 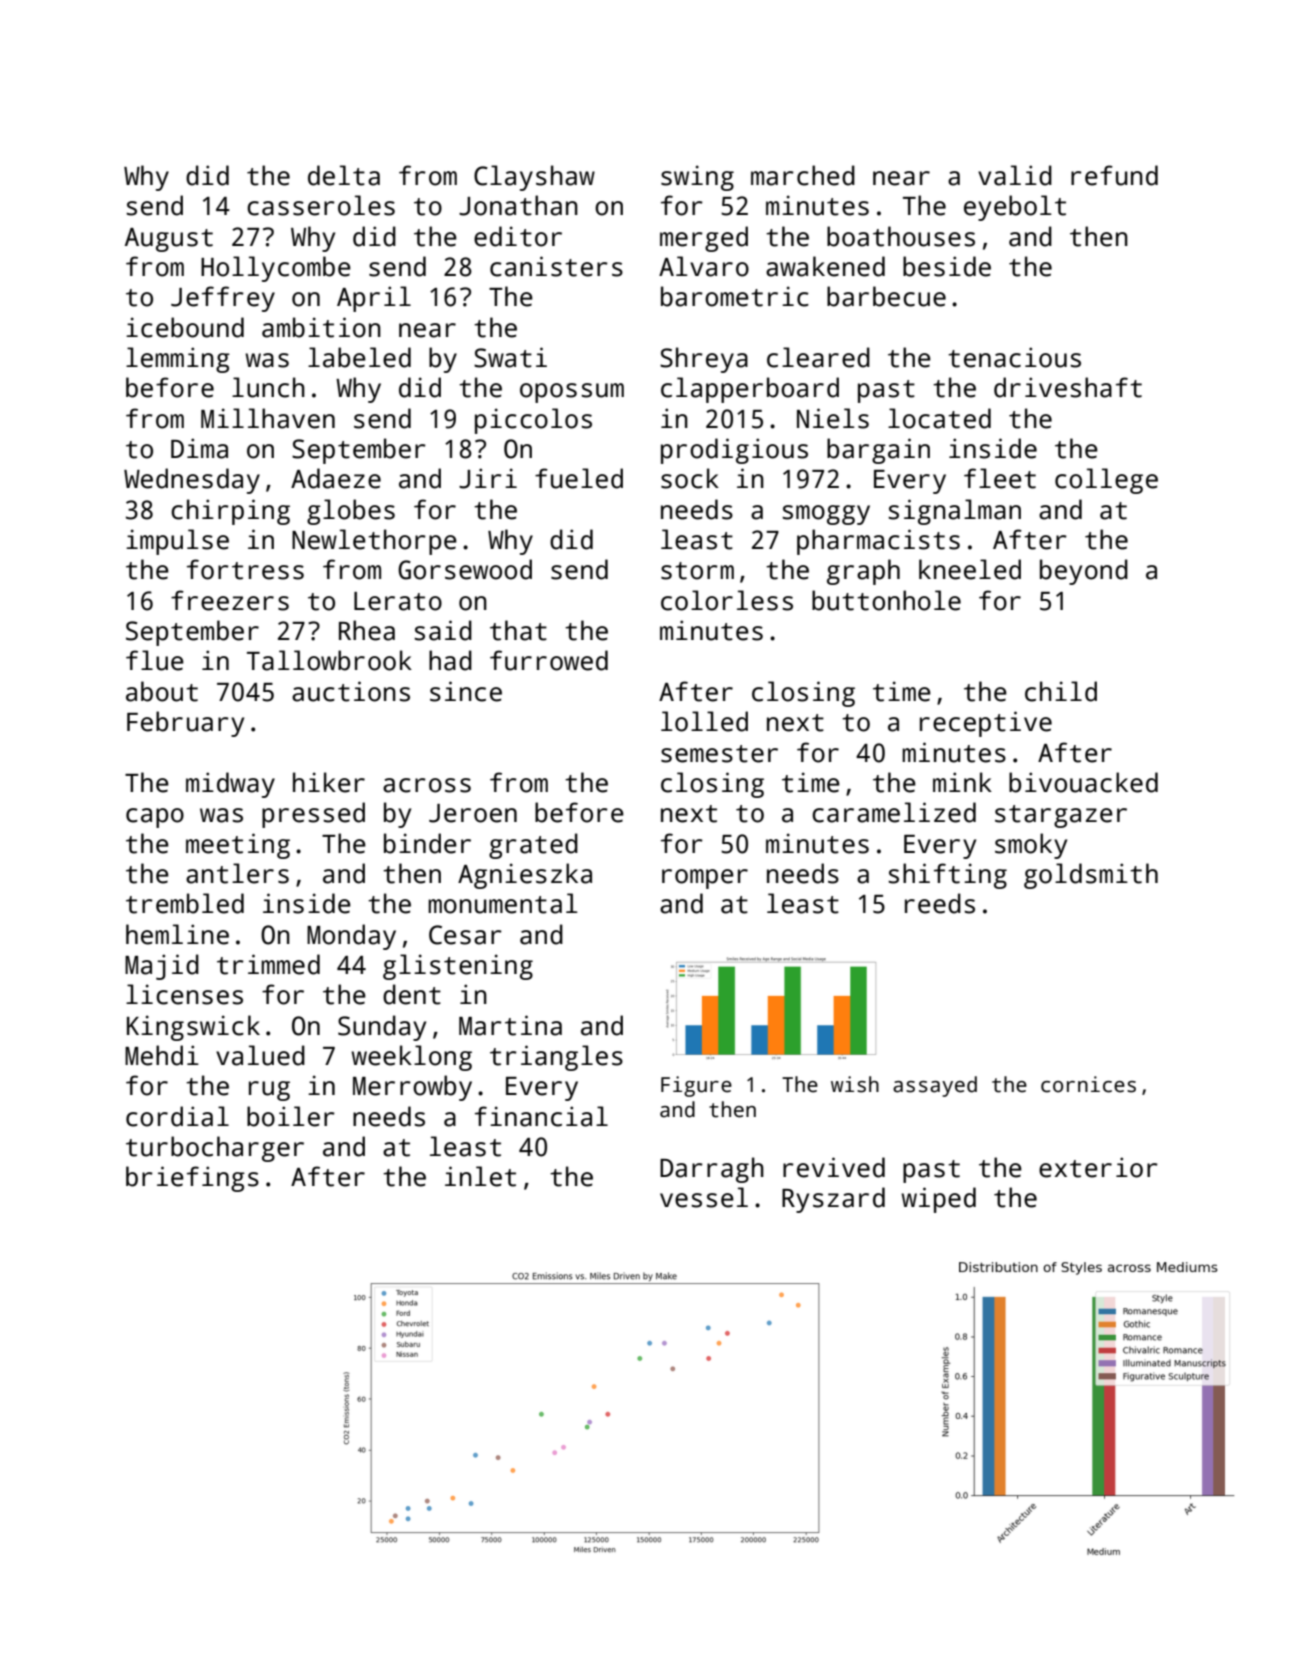 I want to click on Clayshaw, so click(x=534, y=178).
